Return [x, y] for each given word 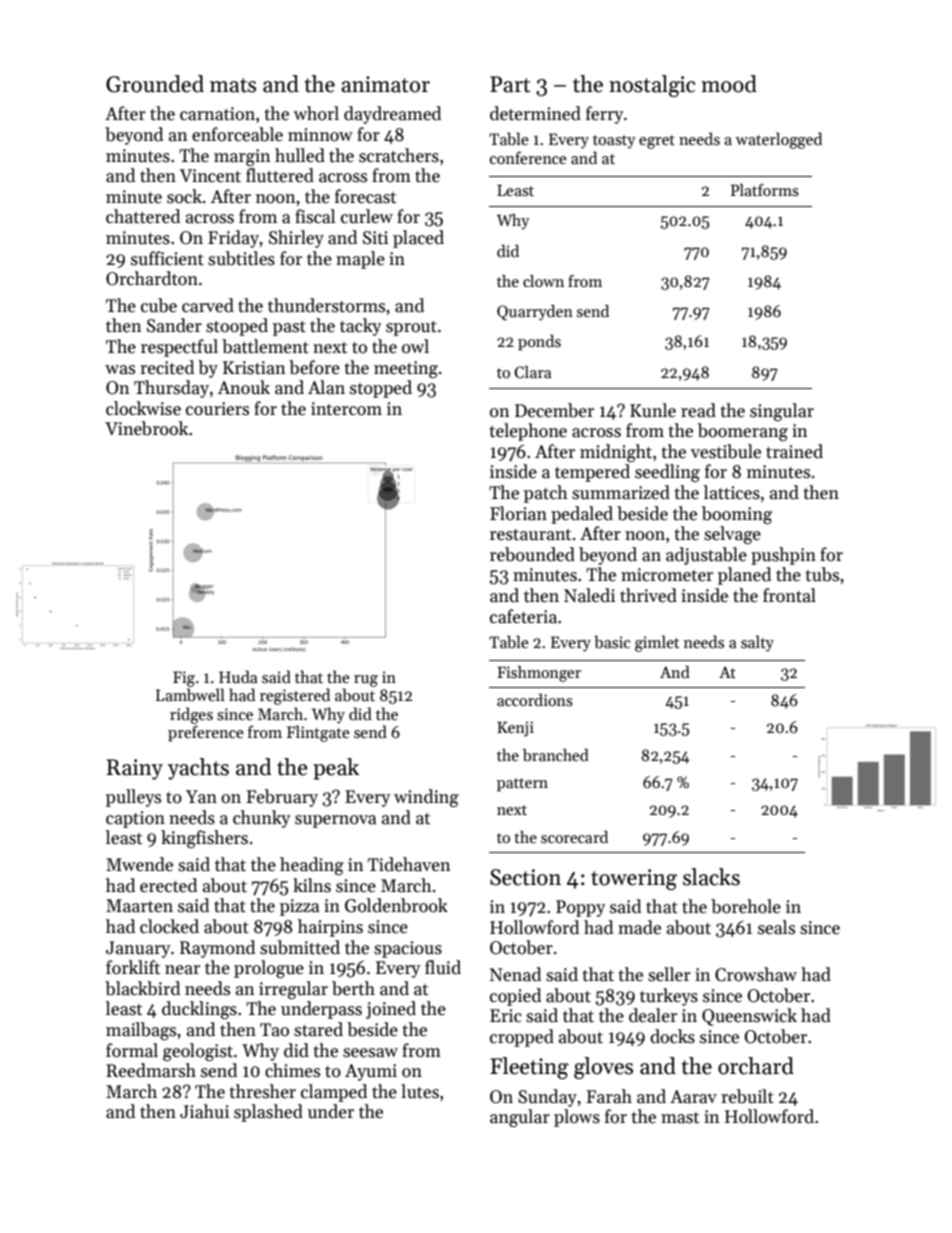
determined [535, 113]
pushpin [783, 556]
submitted [300, 947]
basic [612, 642]
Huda [238, 676]
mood [729, 84]
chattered [143, 216]
